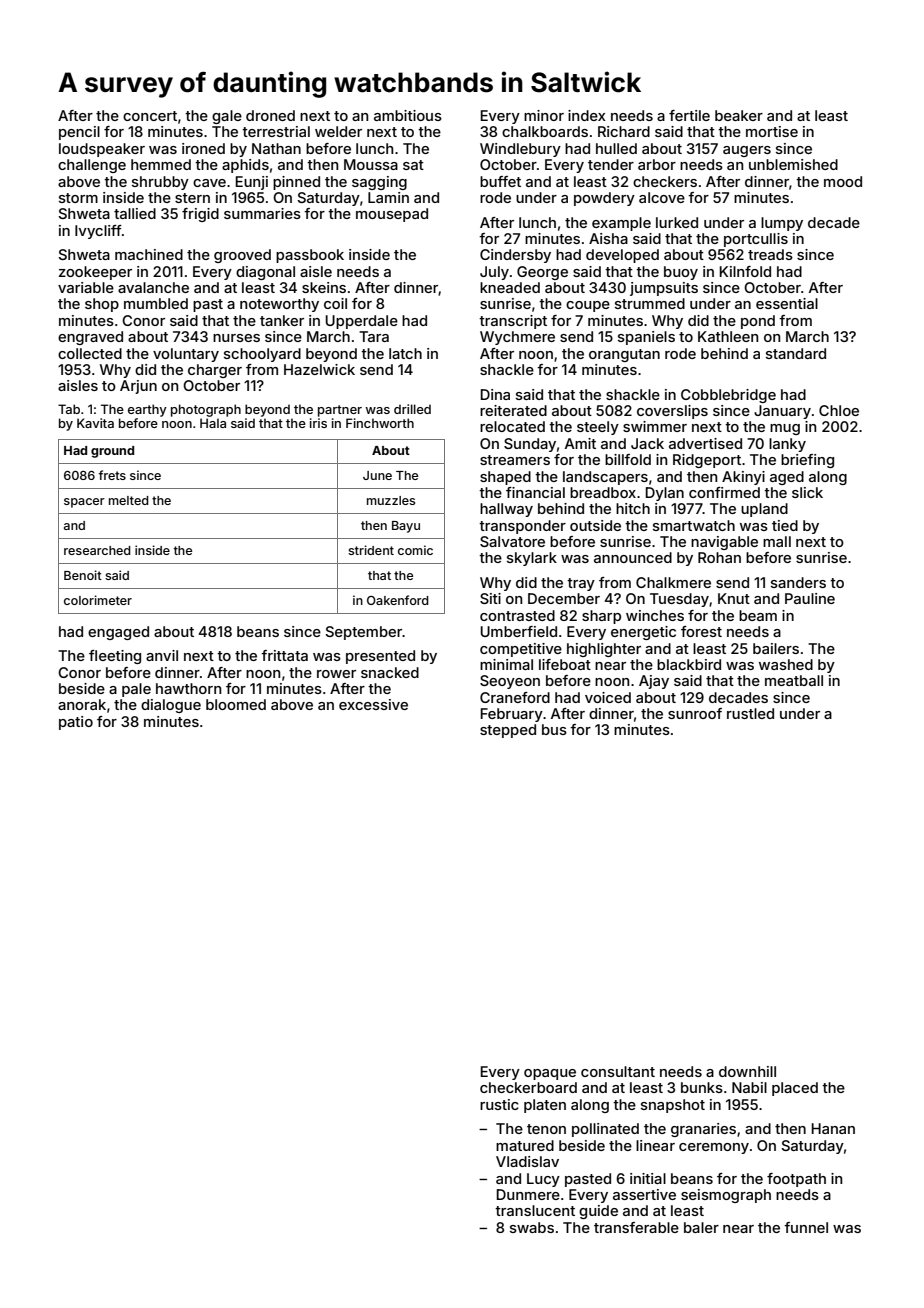 This document has width=924, height=1308. What do you see at coordinates (284, 655) in the document?
I see `frittata` at bounding box center [284, 655].
